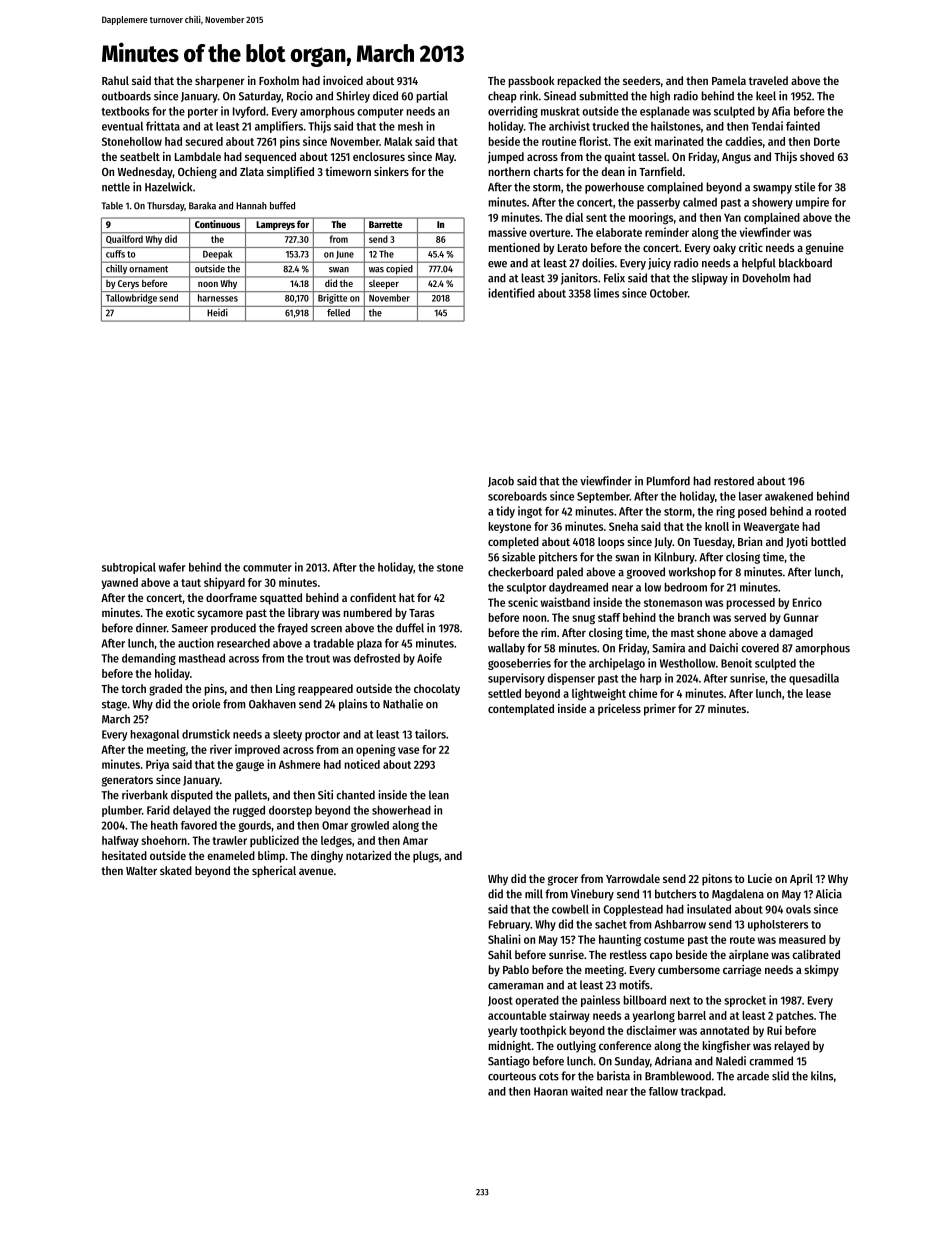  Describe the element at coordinates (830, 511) in the screenshot. I see `rooted` at that location.
